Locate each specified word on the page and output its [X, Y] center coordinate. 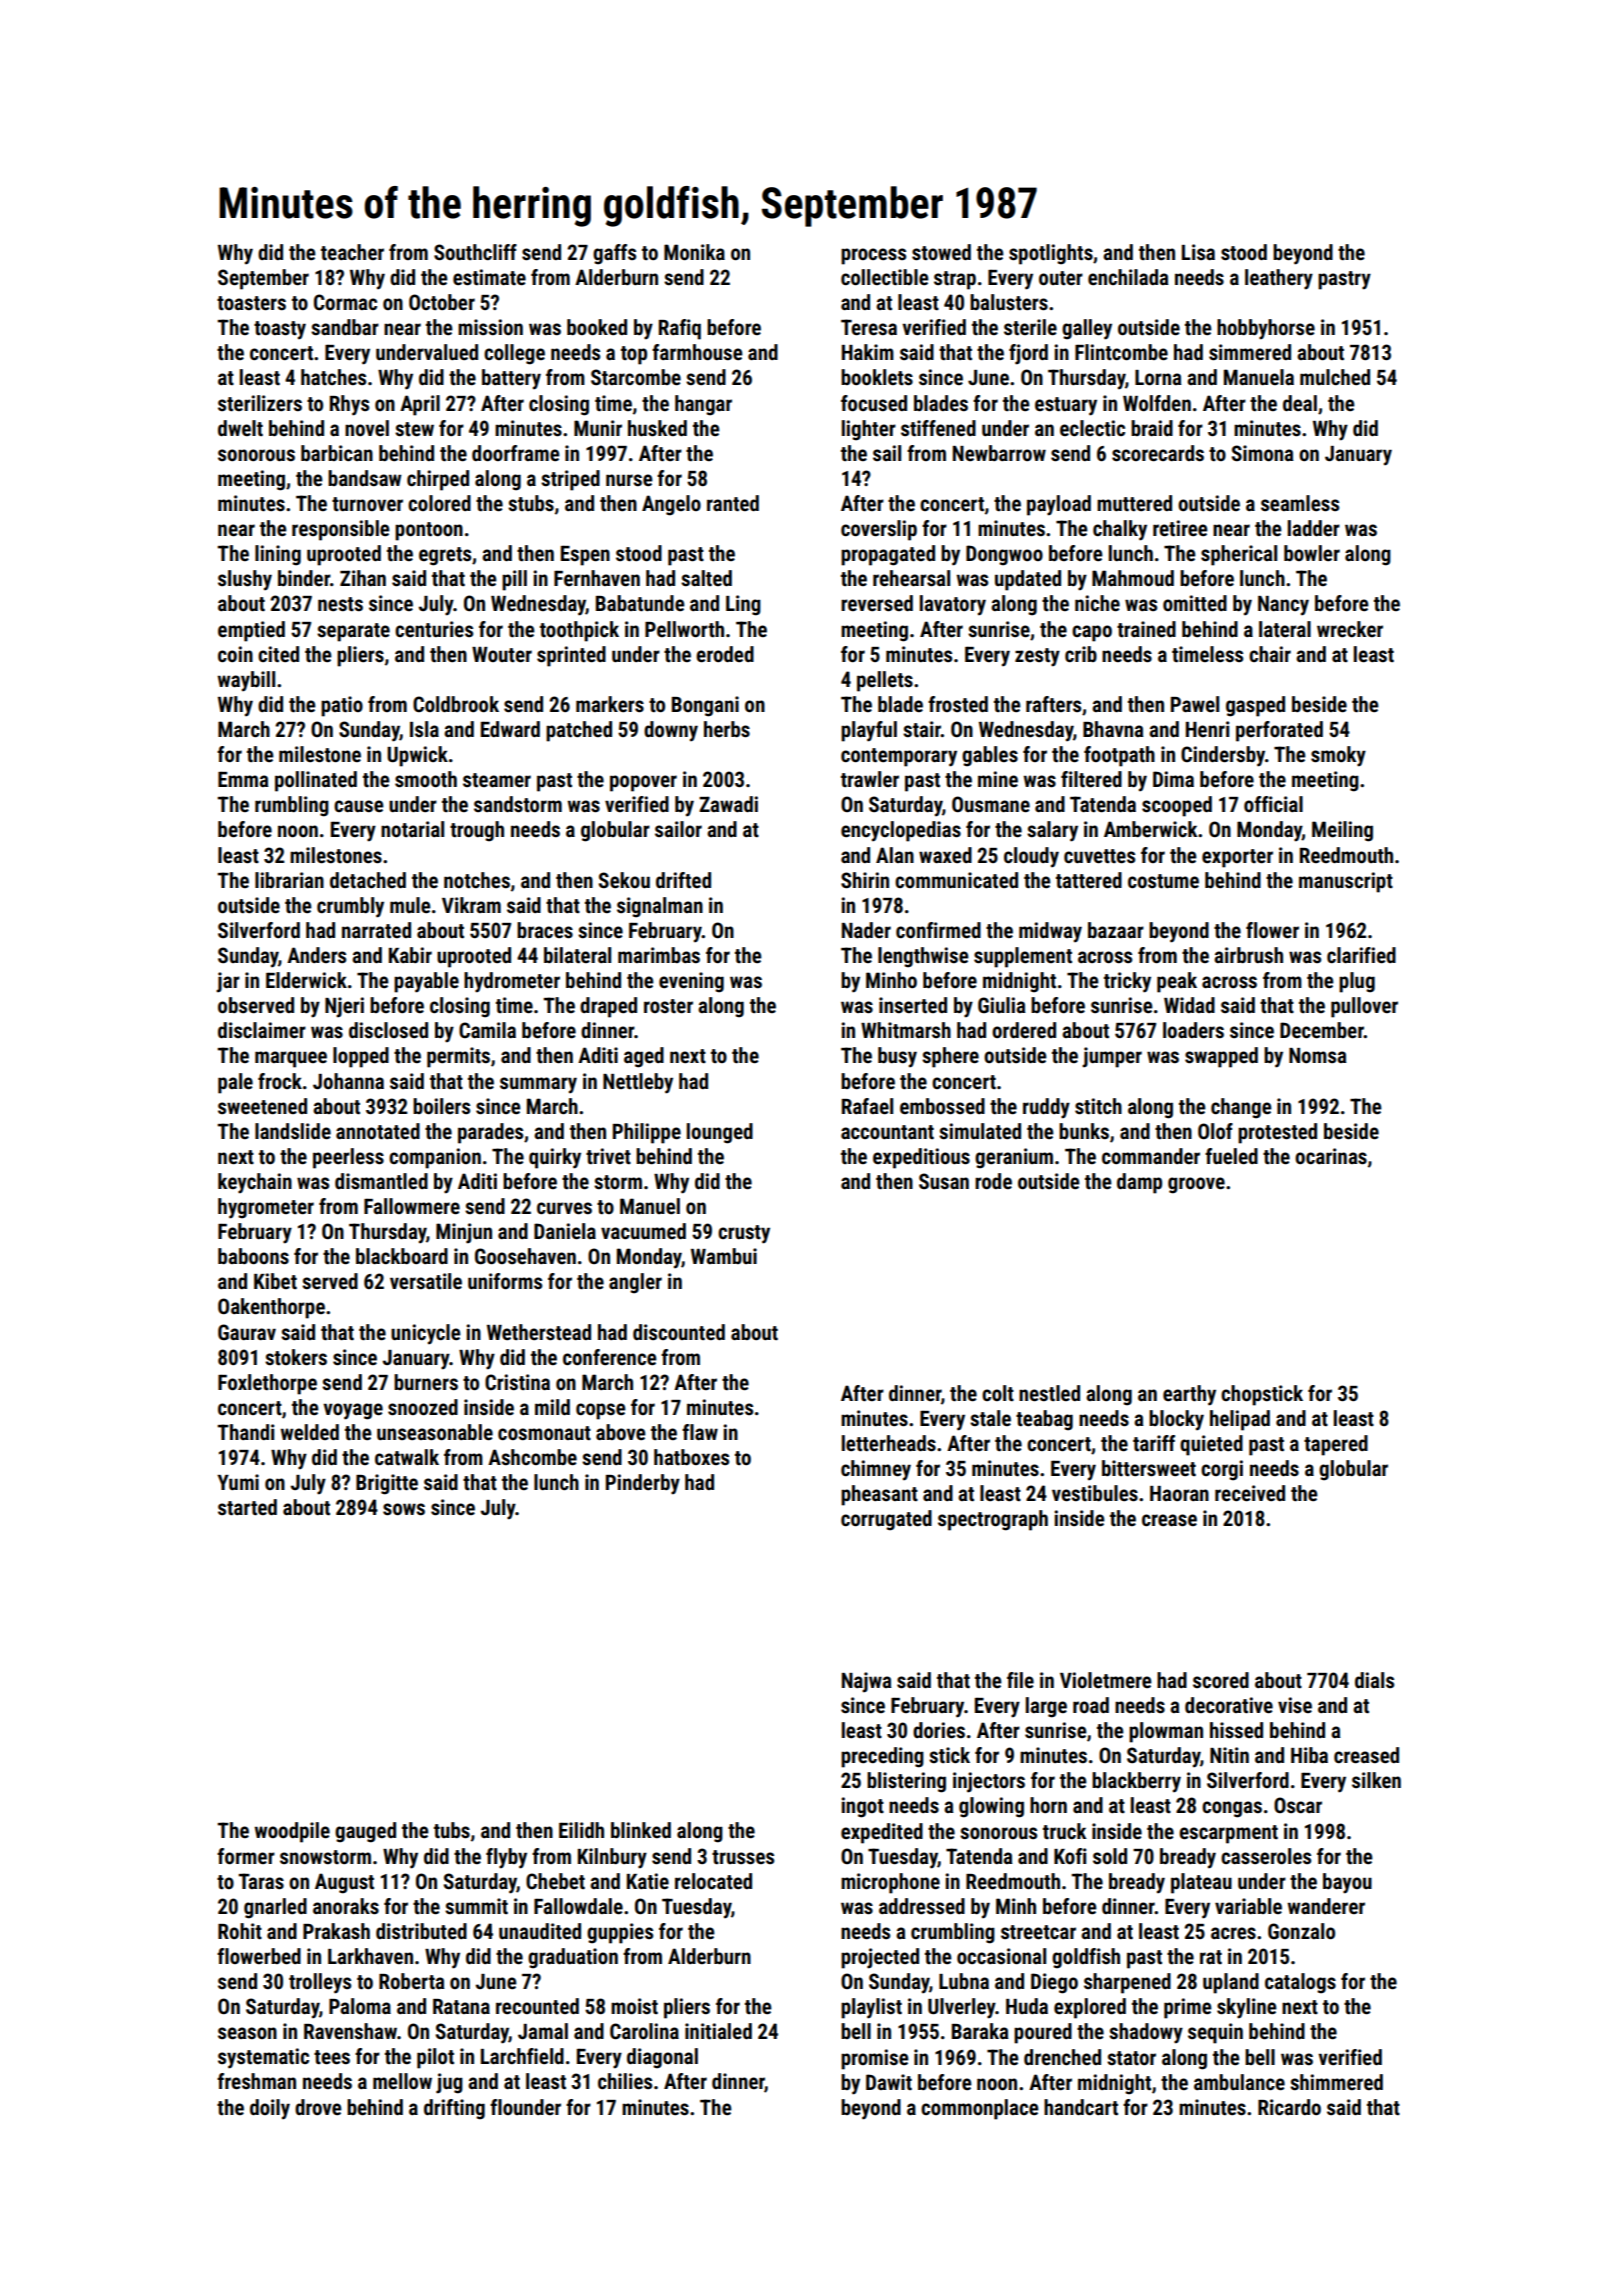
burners [426, 1382]
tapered [1336, 1445]
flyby [506, 1858]
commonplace [980, 2109]
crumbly [350, 907]
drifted [683, 880]
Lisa [1198, 252]
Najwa [867, 1682]
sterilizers [260, 403]
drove [318, 2107]
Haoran [1179, 1493]
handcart [1081, 2107]
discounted [679, 1332]
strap [955, 280]
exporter [1237, 858]
